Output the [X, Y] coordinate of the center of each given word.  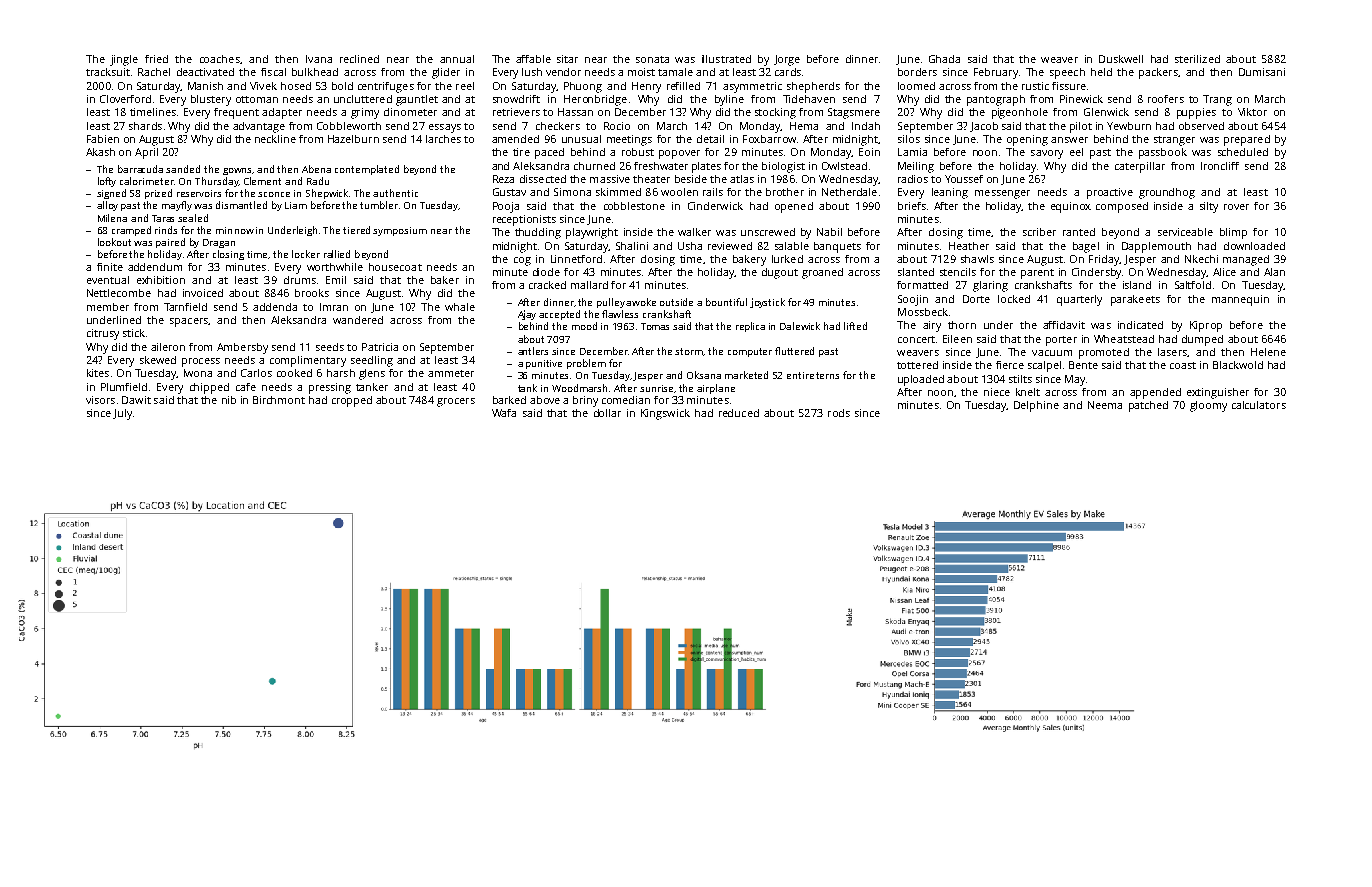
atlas [742, 179]
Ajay [527, 315]
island [1137, 285]
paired [170, 243]
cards [788, 72]
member [108, 307]
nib [229, 400]
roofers [1166, 99]
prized [158, 194]
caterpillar [1140, 167]
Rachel [154, 72]
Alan [1274, 272]
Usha [690, 246]
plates [706, 167]
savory [1047, 154]
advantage [259, 127]
